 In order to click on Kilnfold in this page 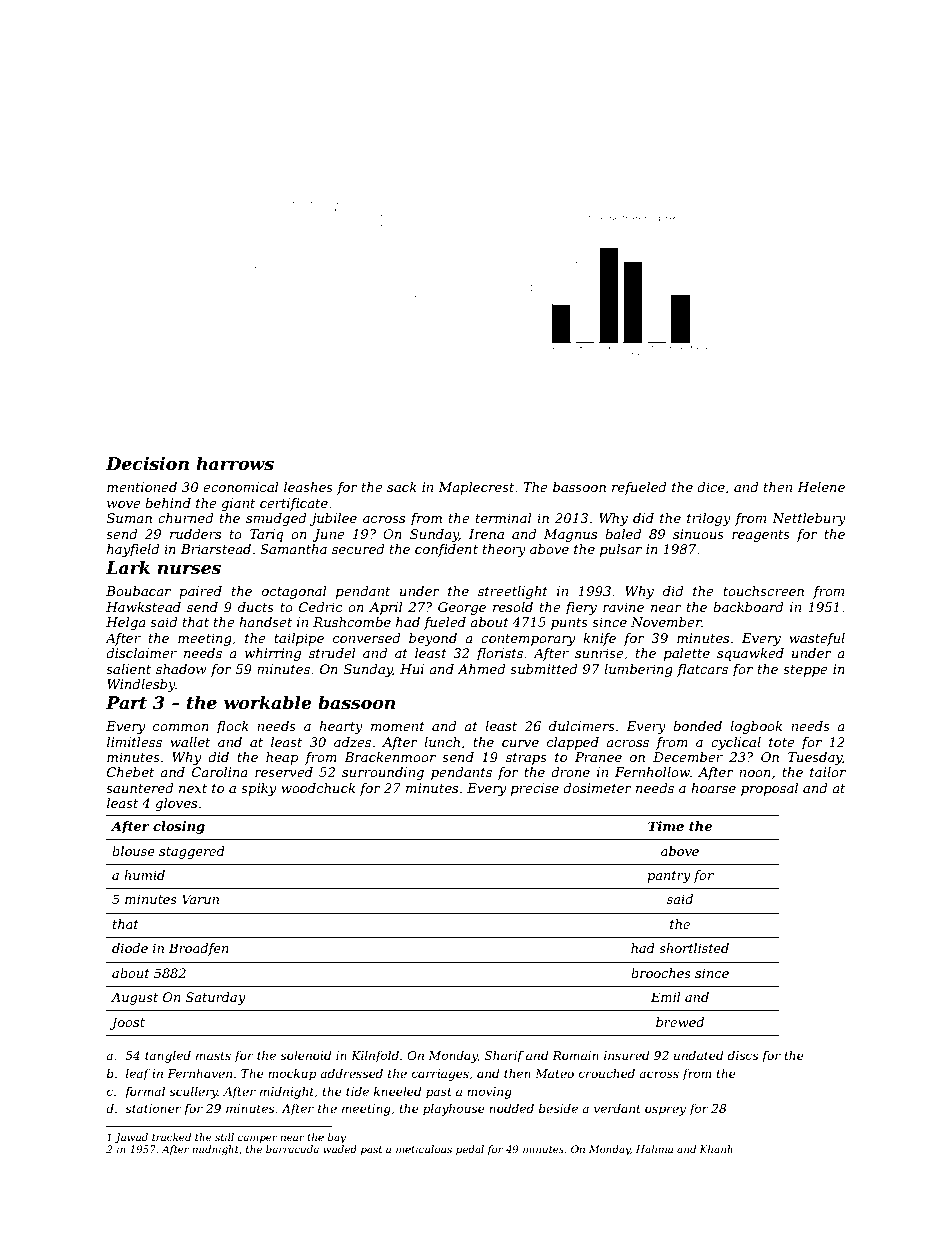, I will do `click(375, 1056)`.
